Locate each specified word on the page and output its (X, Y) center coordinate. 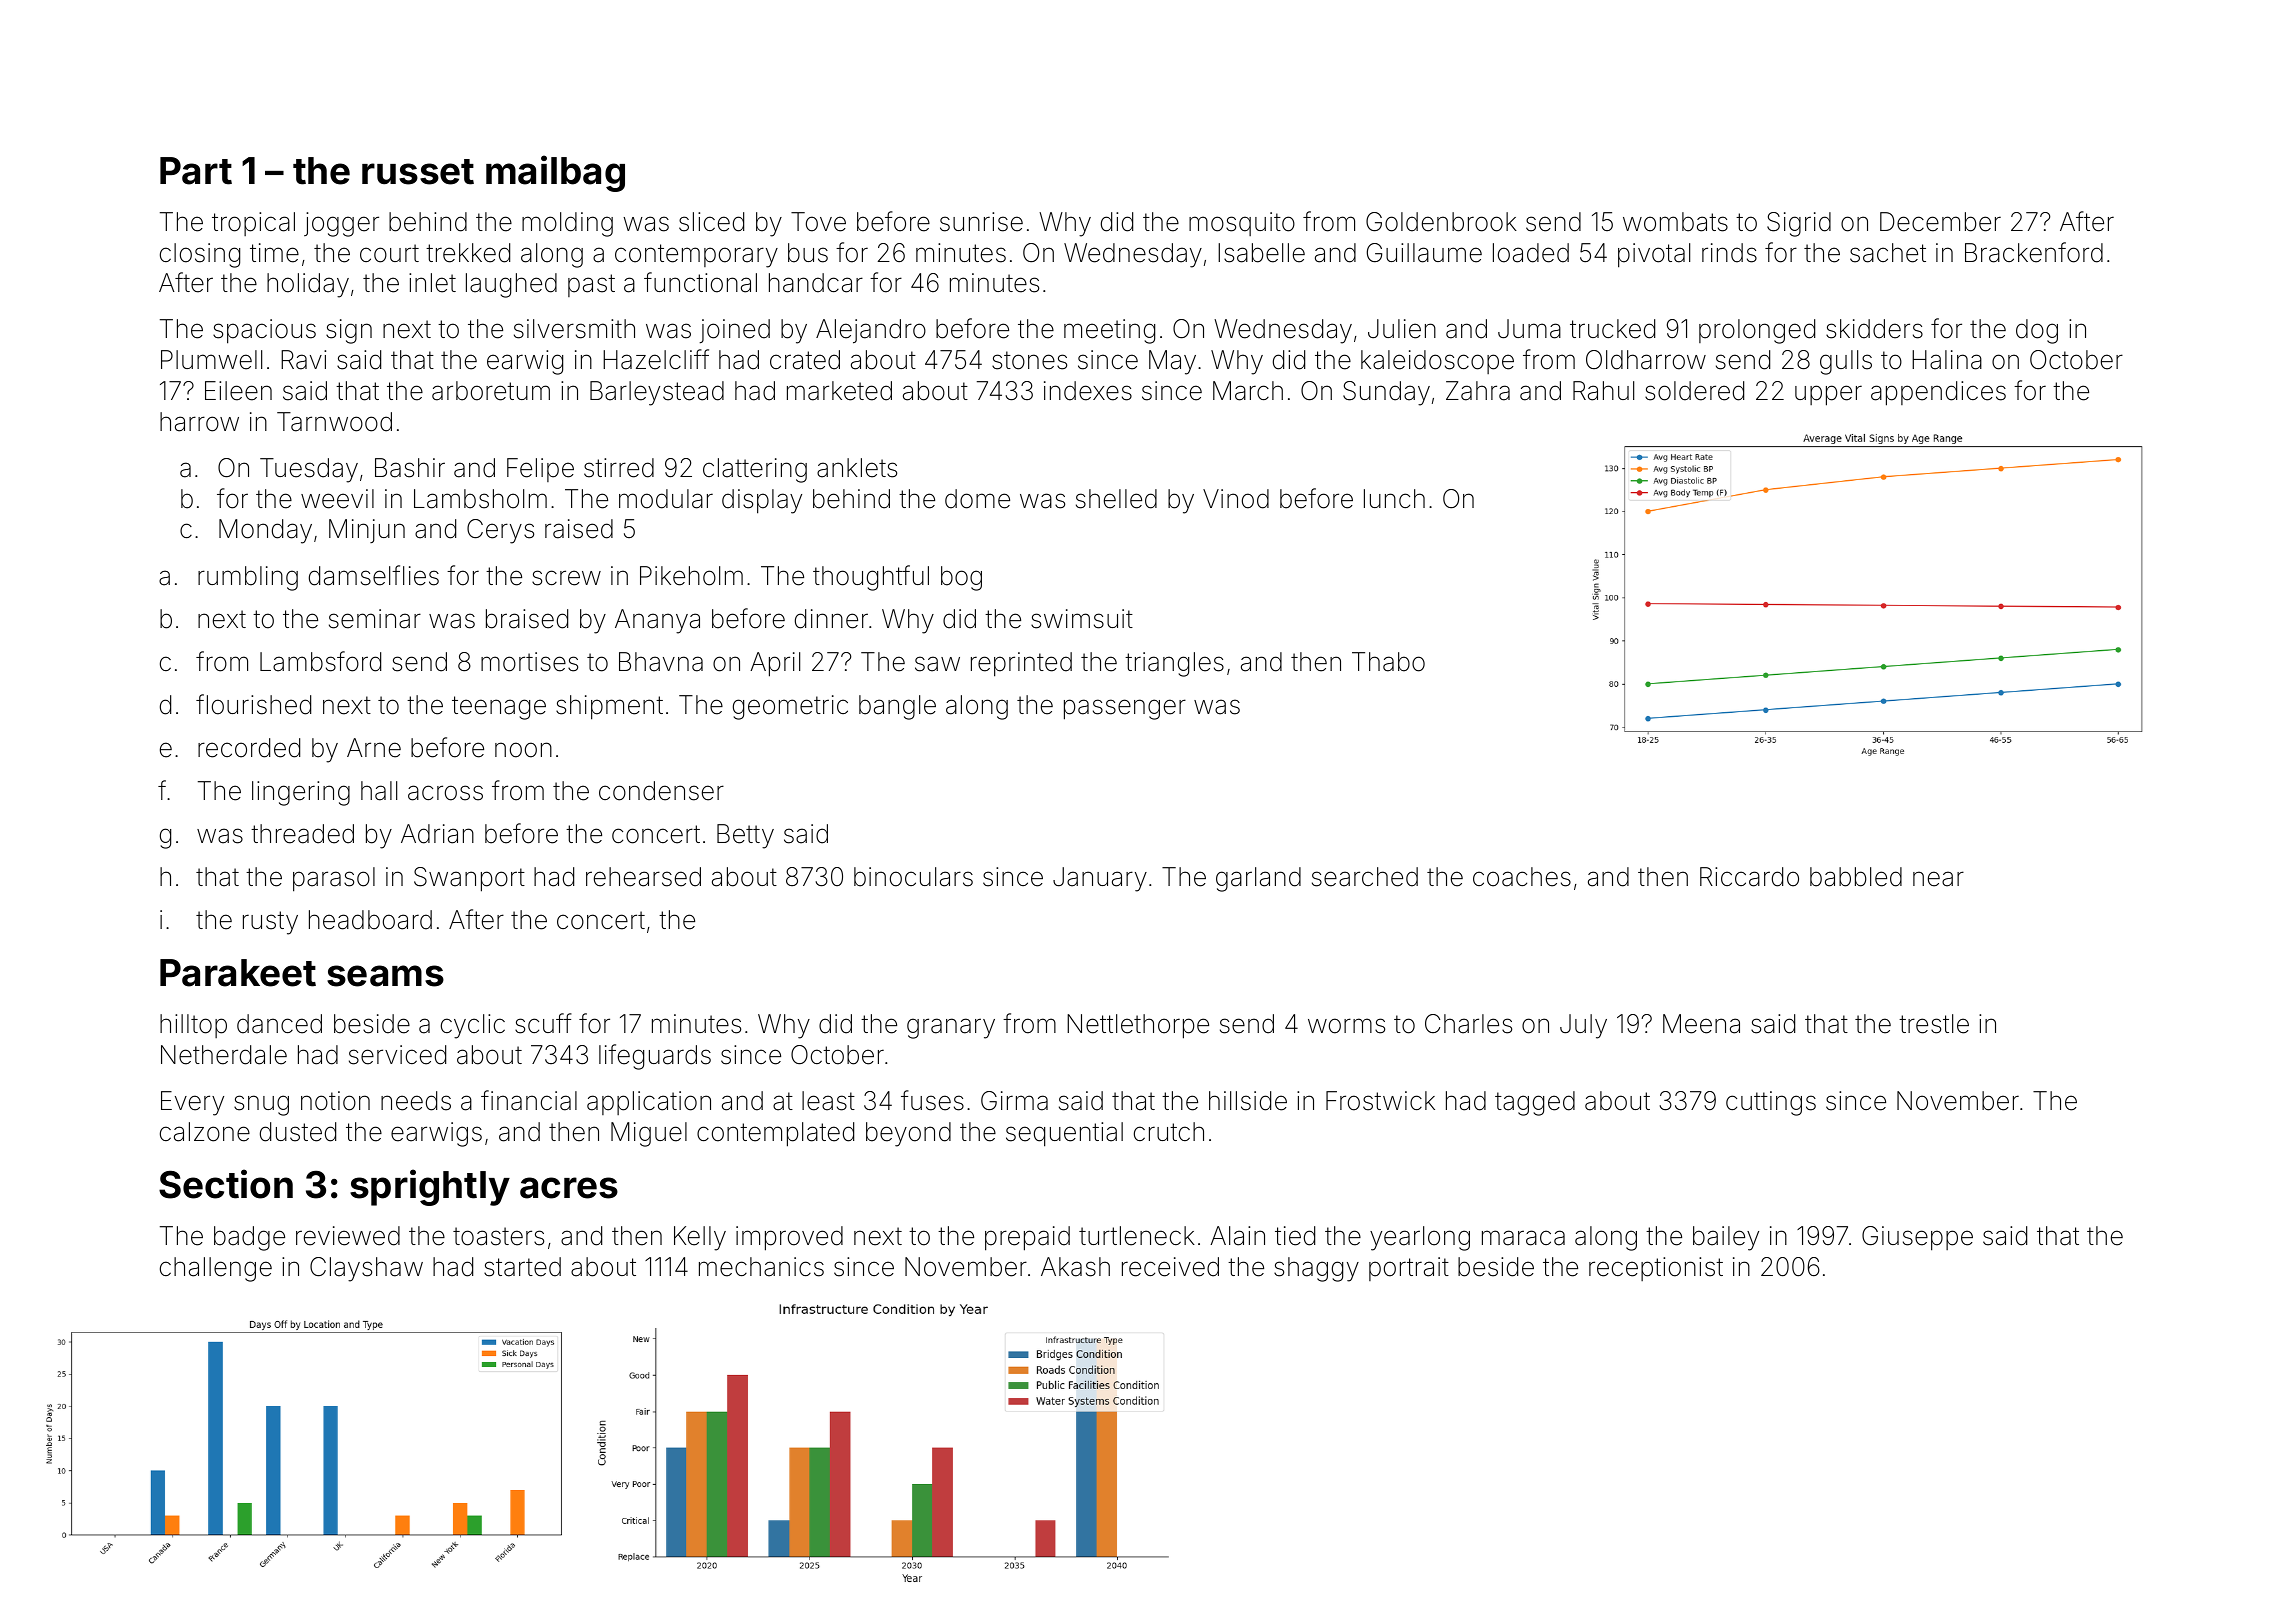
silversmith (574, 329)
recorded (249, 748)
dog (2037, 331)
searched (1365, 877)
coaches (1522, 877)
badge (249, 1238)
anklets (857, 468)
